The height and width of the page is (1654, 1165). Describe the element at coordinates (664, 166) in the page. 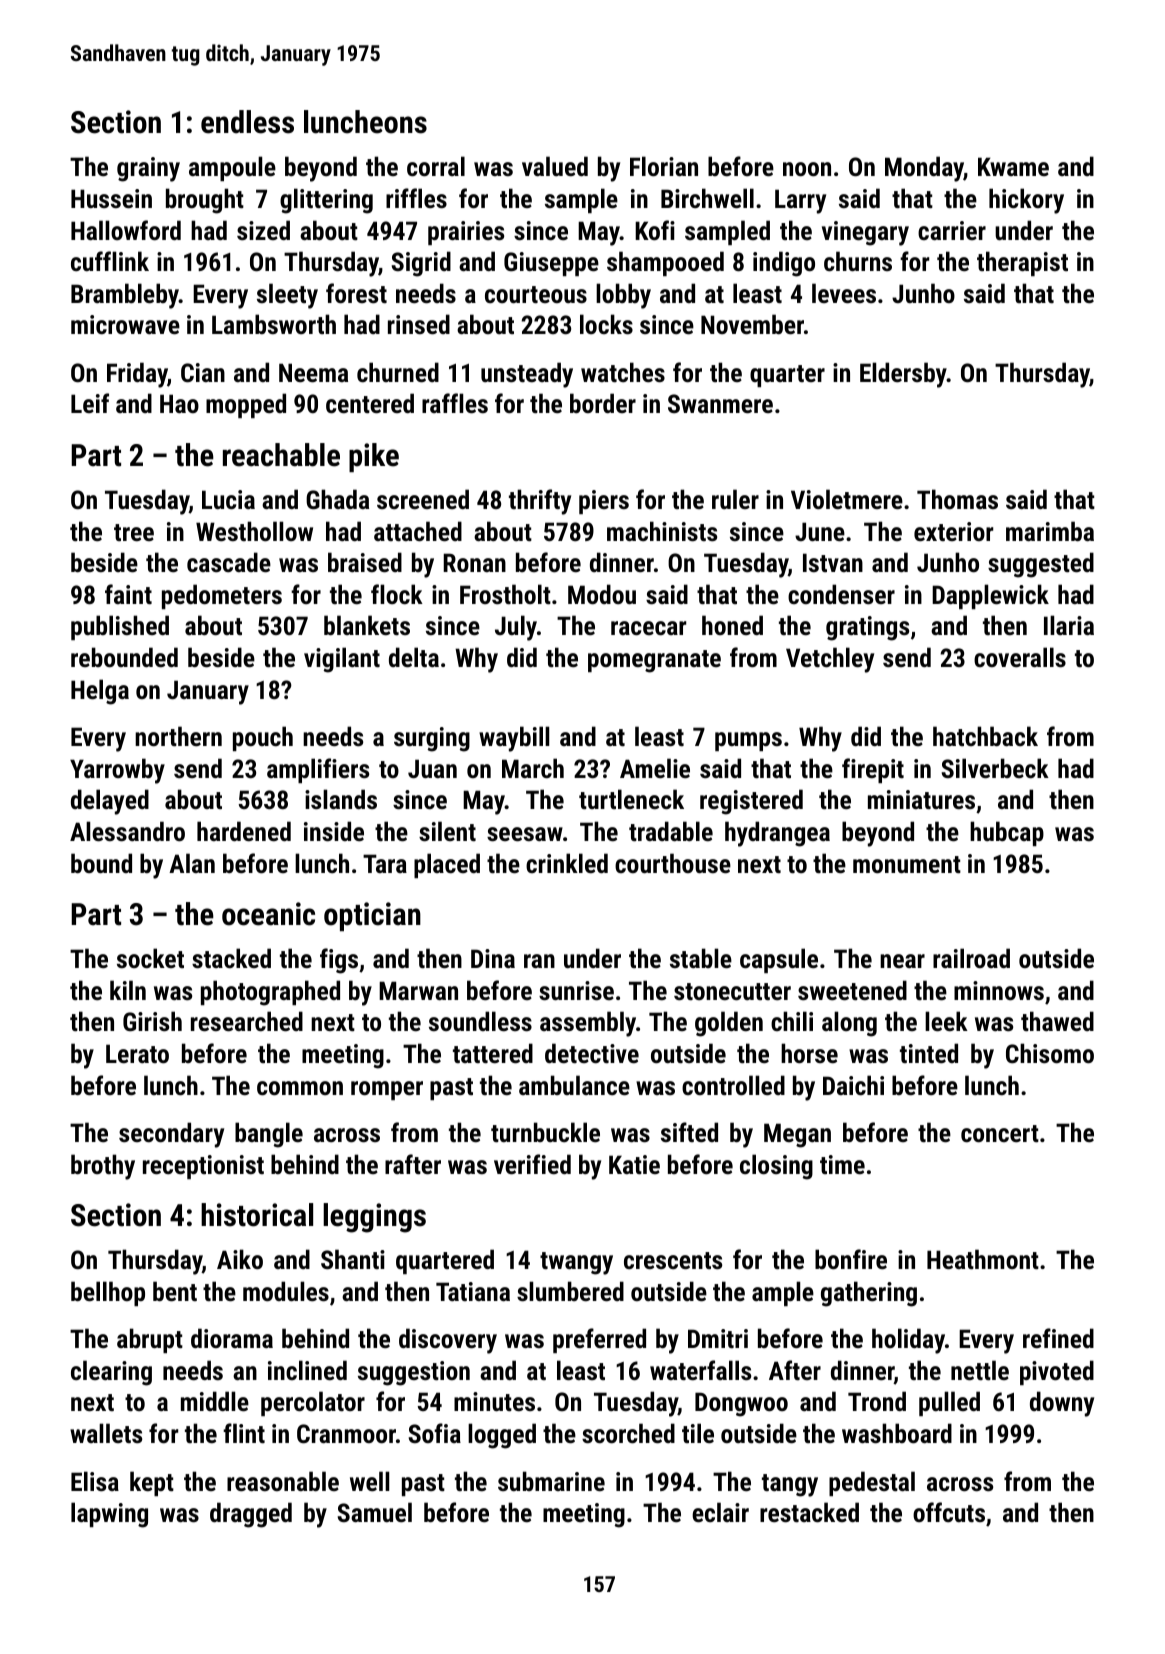

I see `Florian` at that location.
